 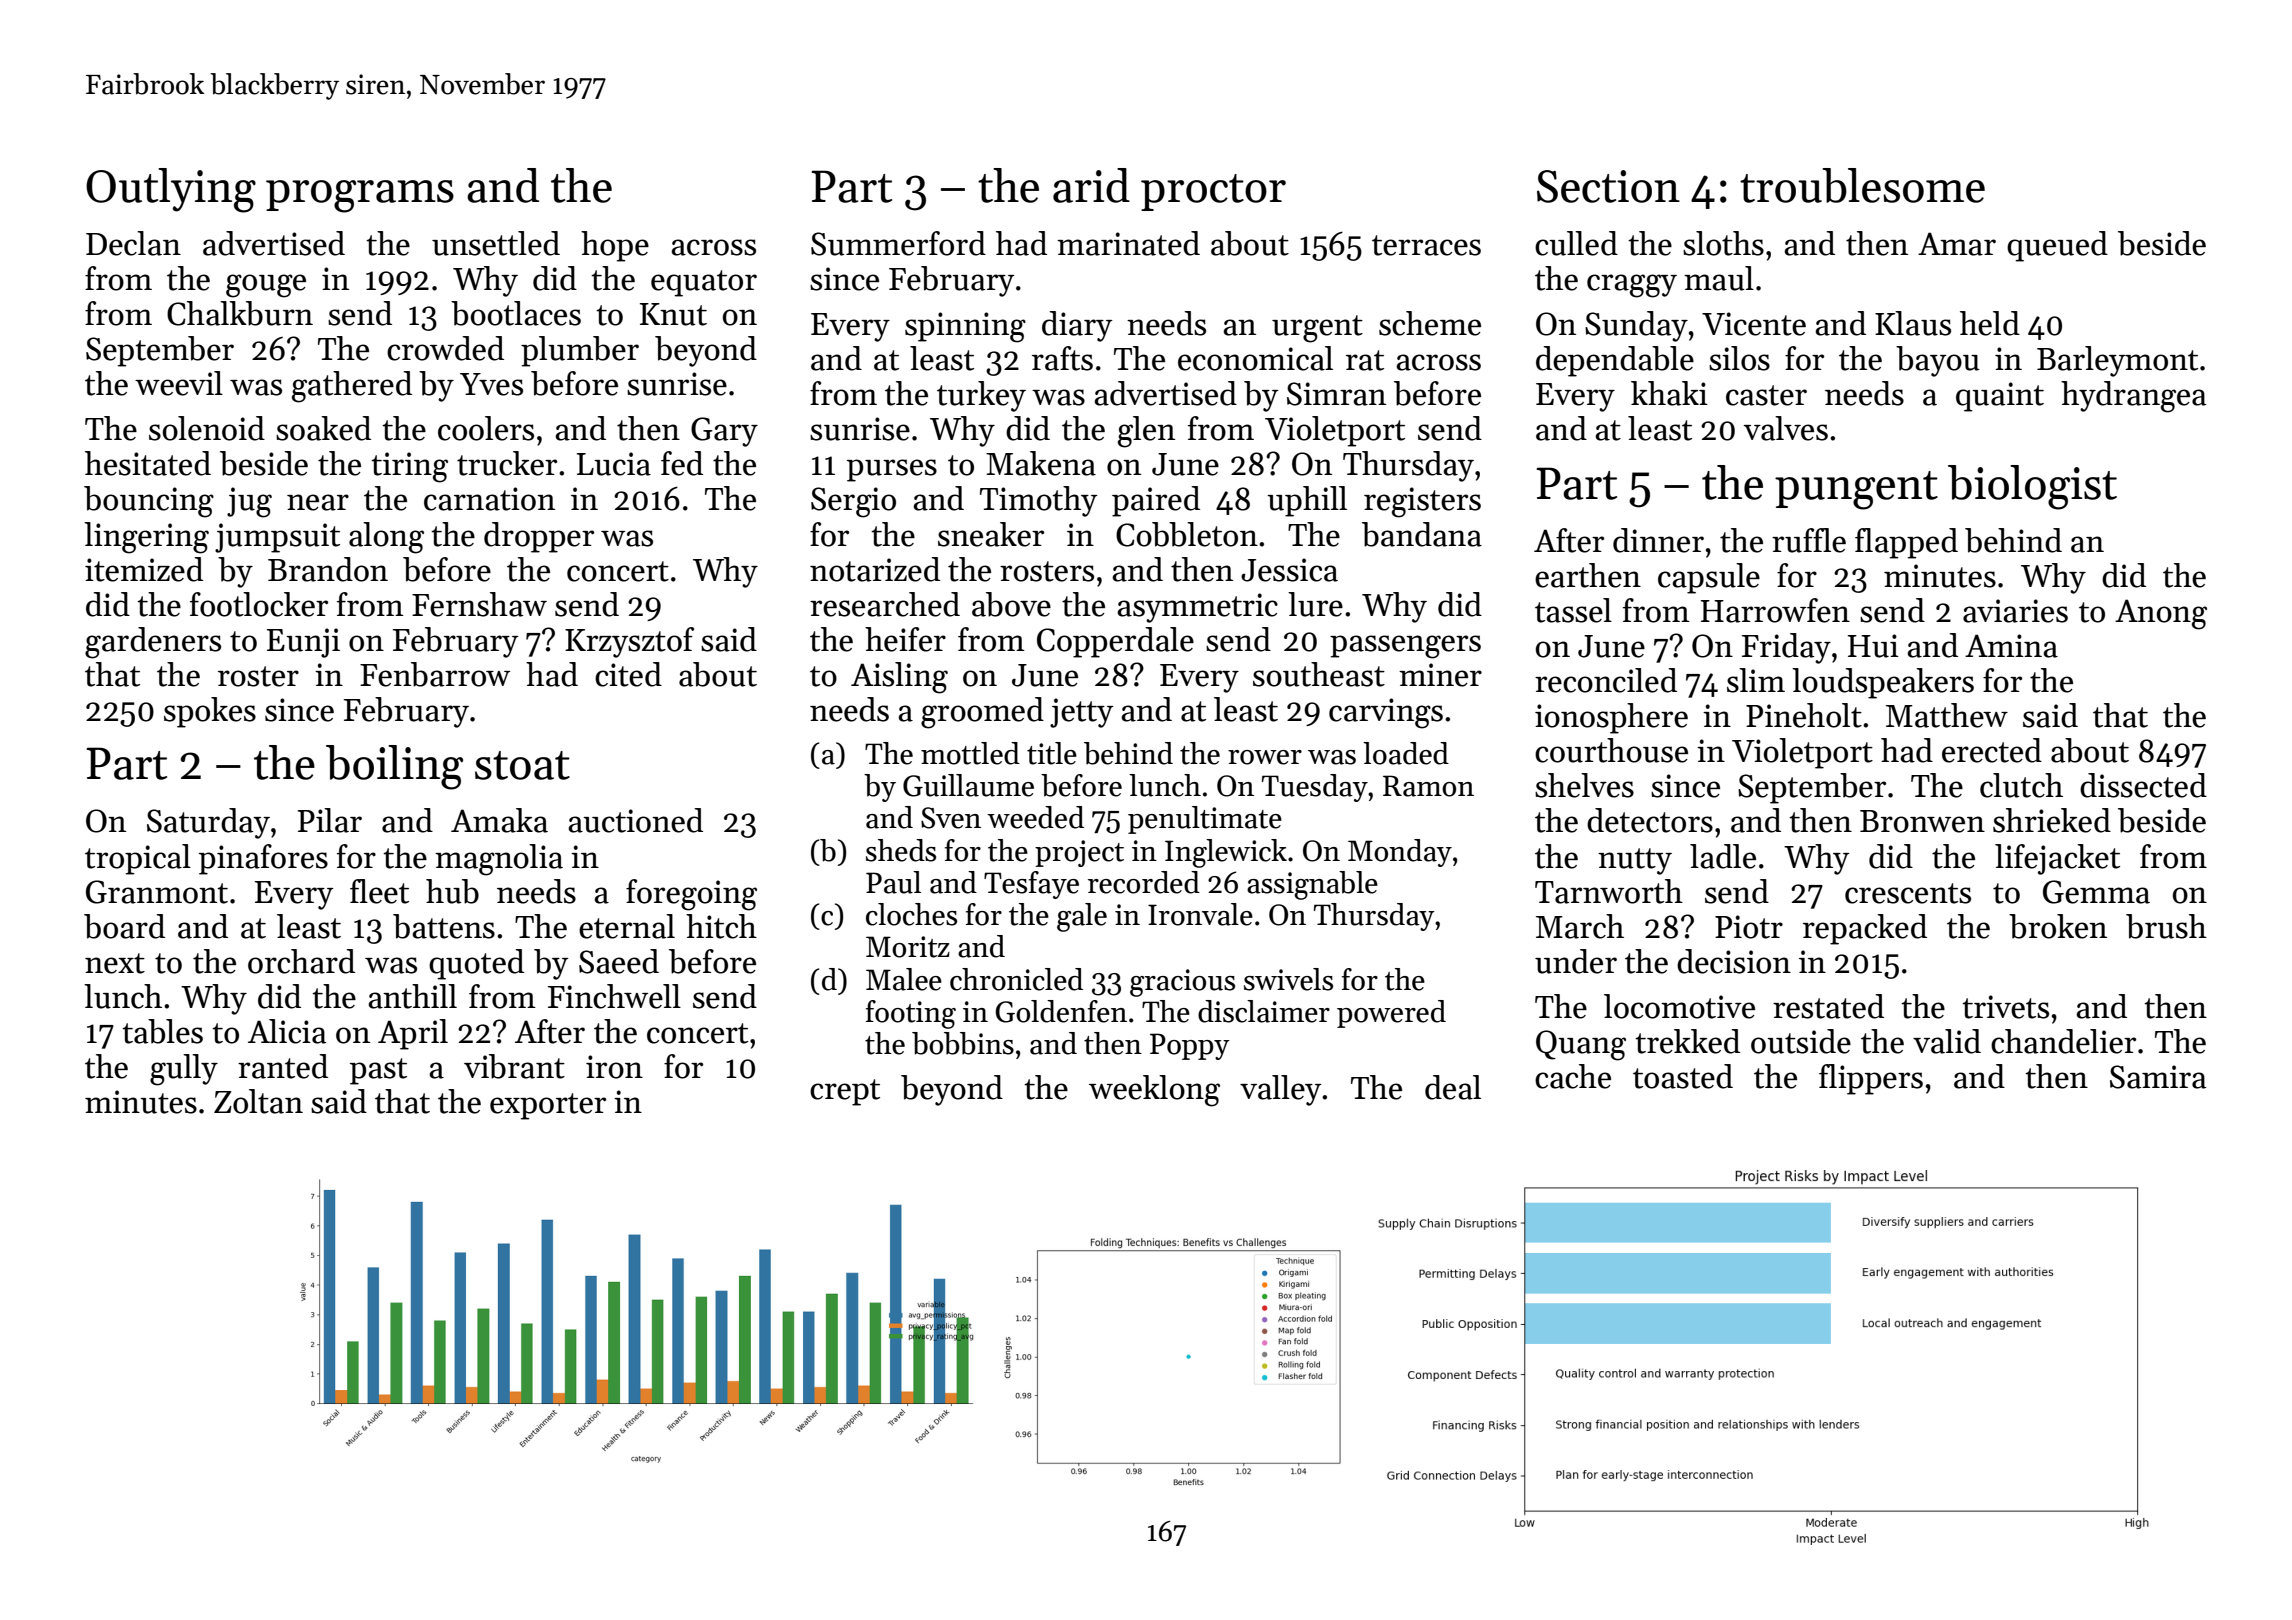 What do you see at coordinates (258, 1101) in the document?
I see `Zoltan` at bounding box center [258, 1101].
